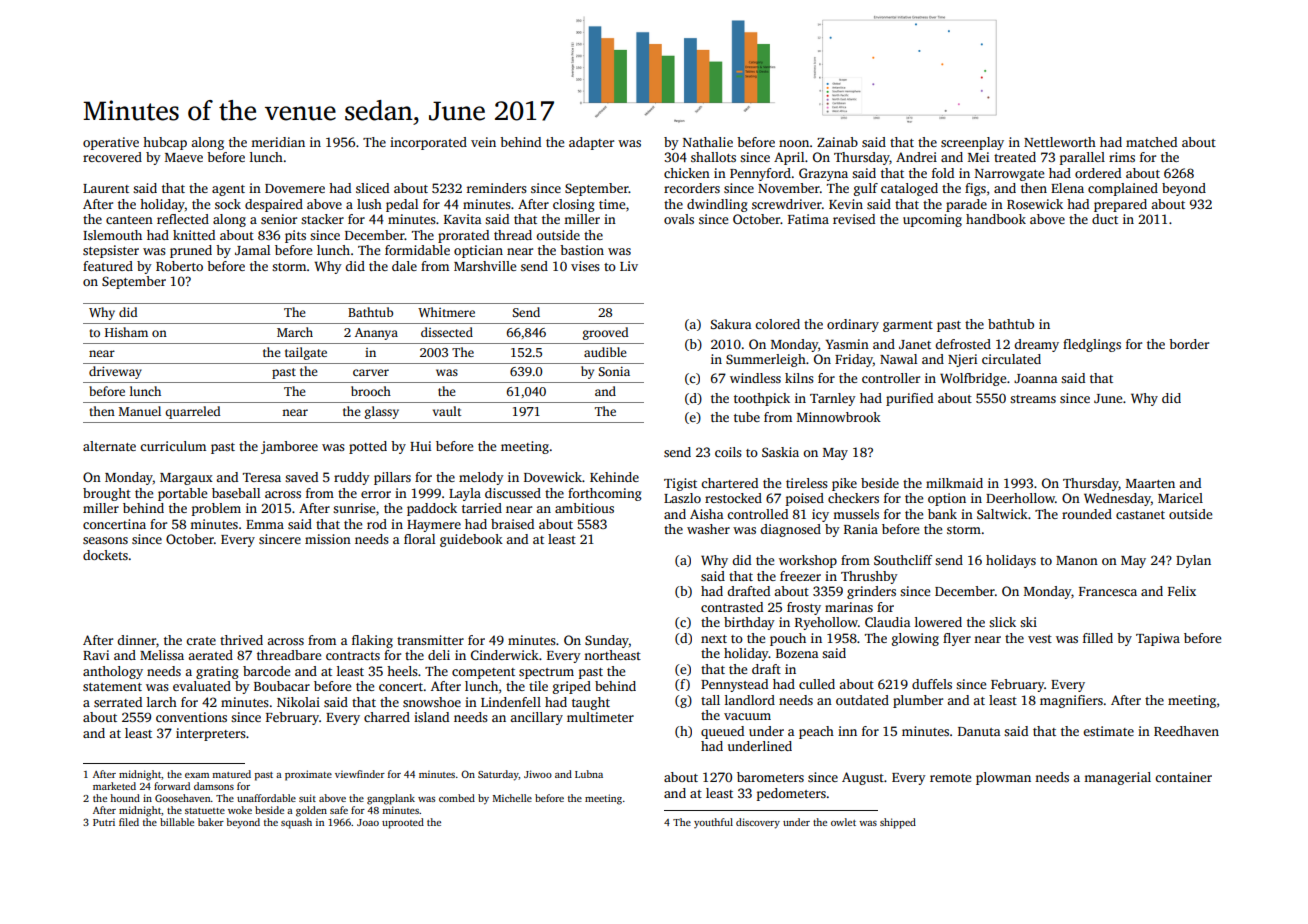 This document has width=1308, height=924. Describe the element at coordinates (708, 142) in the document. I see `Nathalie` at that location.
